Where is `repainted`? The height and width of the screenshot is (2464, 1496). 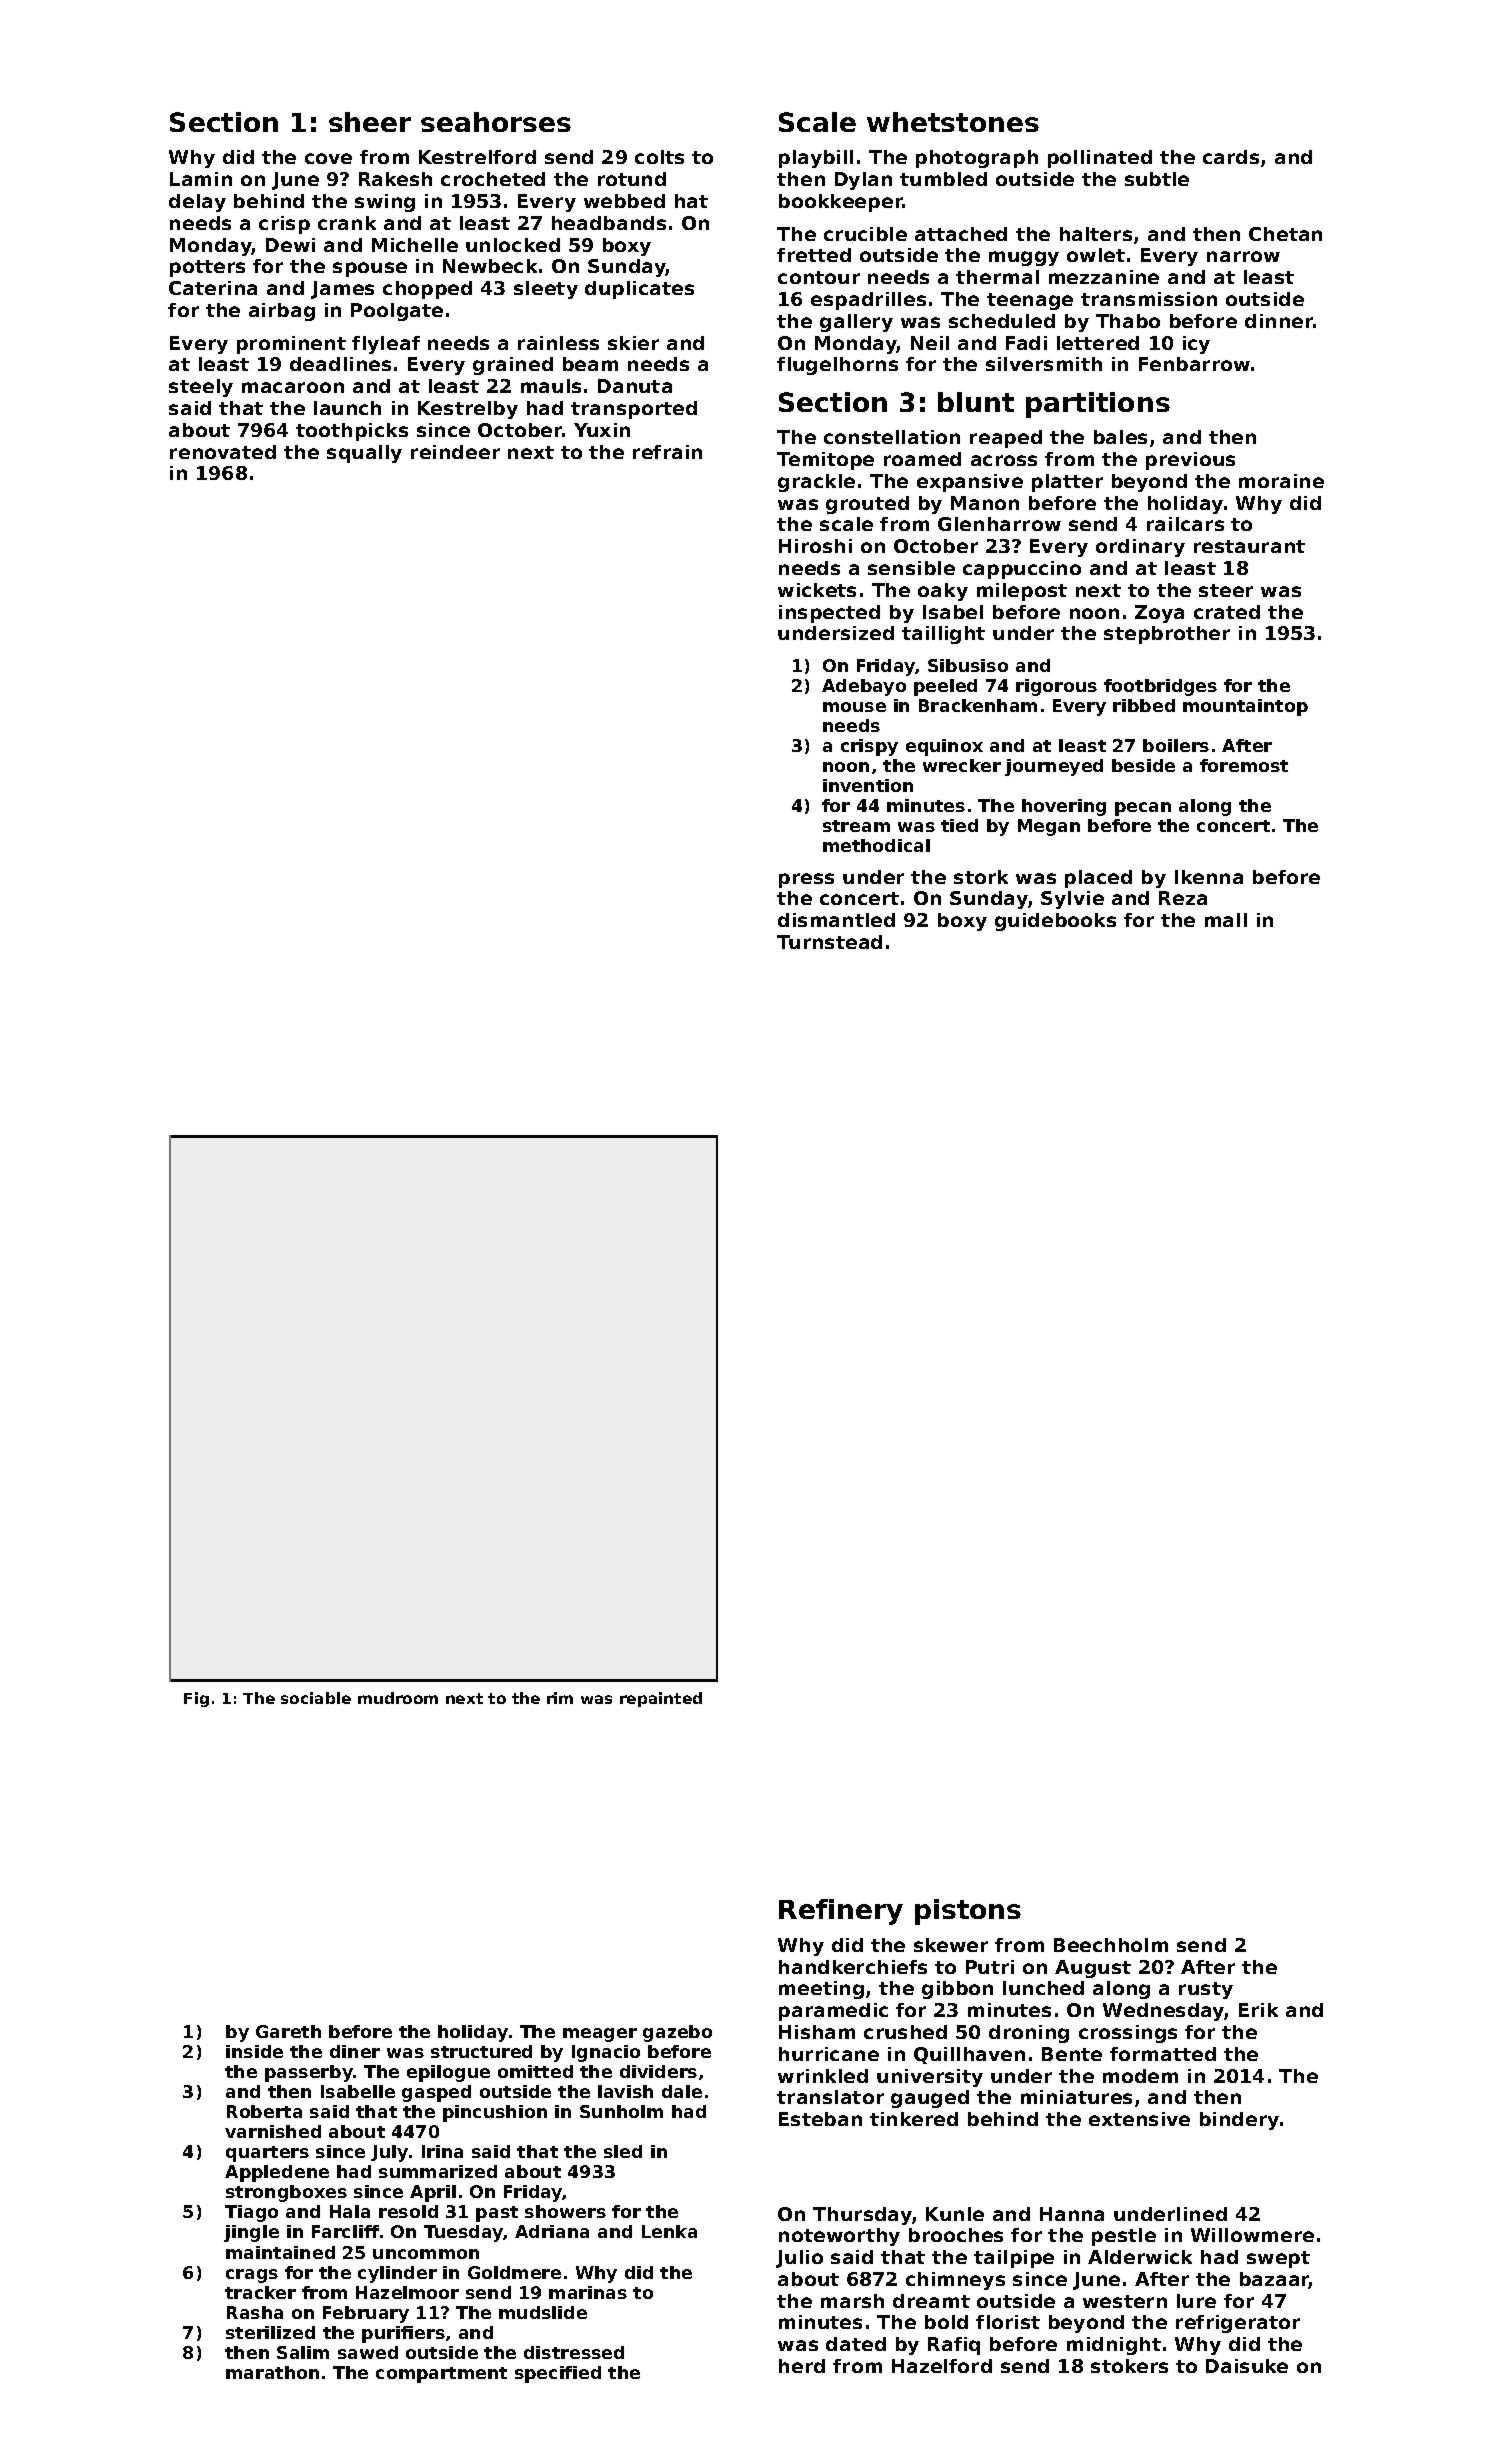 repainted is located at coordinates (661, 1699).
